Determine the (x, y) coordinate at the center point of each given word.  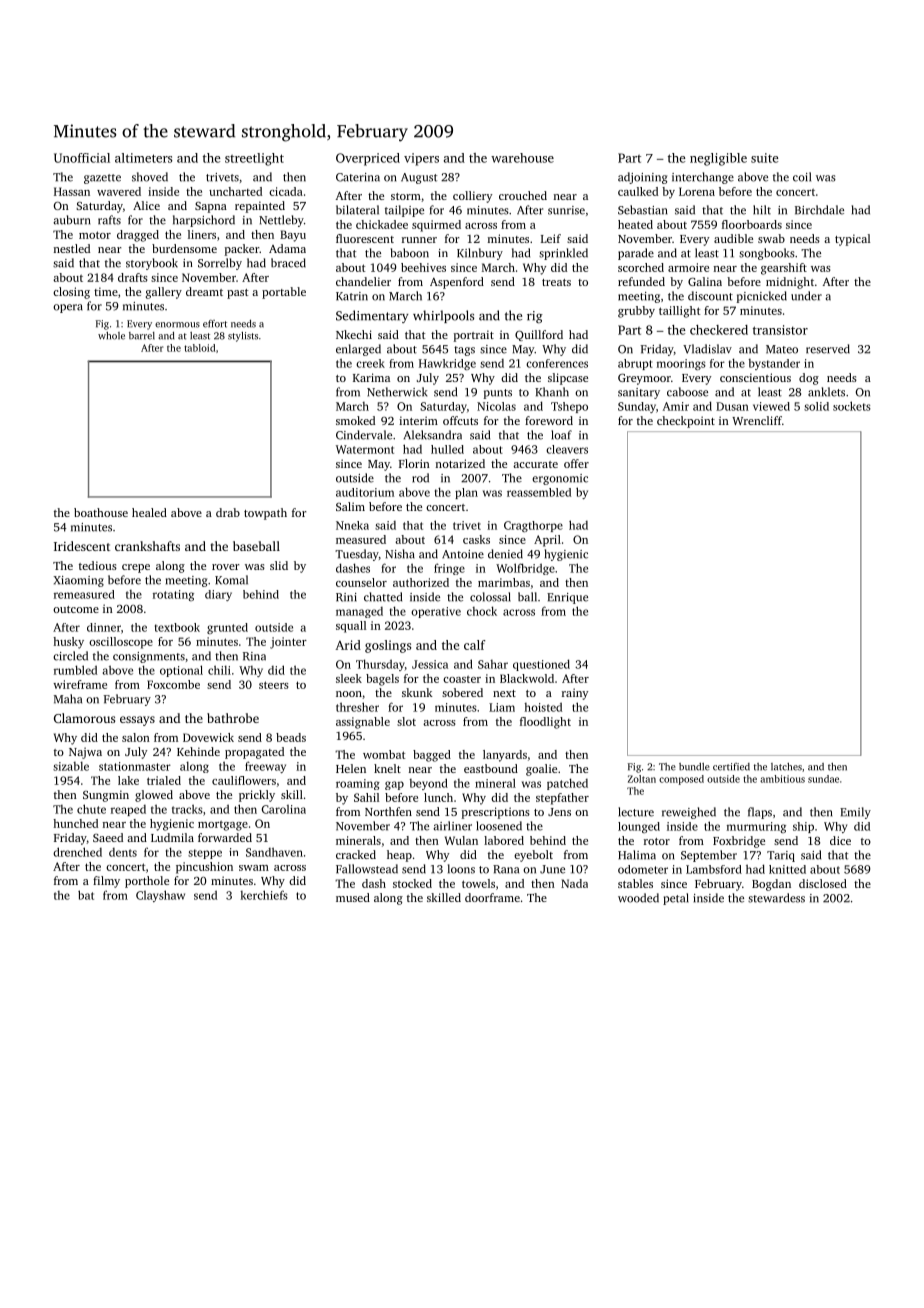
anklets (826, 392)
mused (353, 897)
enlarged (358, 350)
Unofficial (82, 158)
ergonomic (560, 479)
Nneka (352, 525)
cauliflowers (244, 780)
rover (226, 567)
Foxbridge (739, 842)
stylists (243, 337)
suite (764, 158)
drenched (77, 852)
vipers (421, 159)
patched (567, 784)
